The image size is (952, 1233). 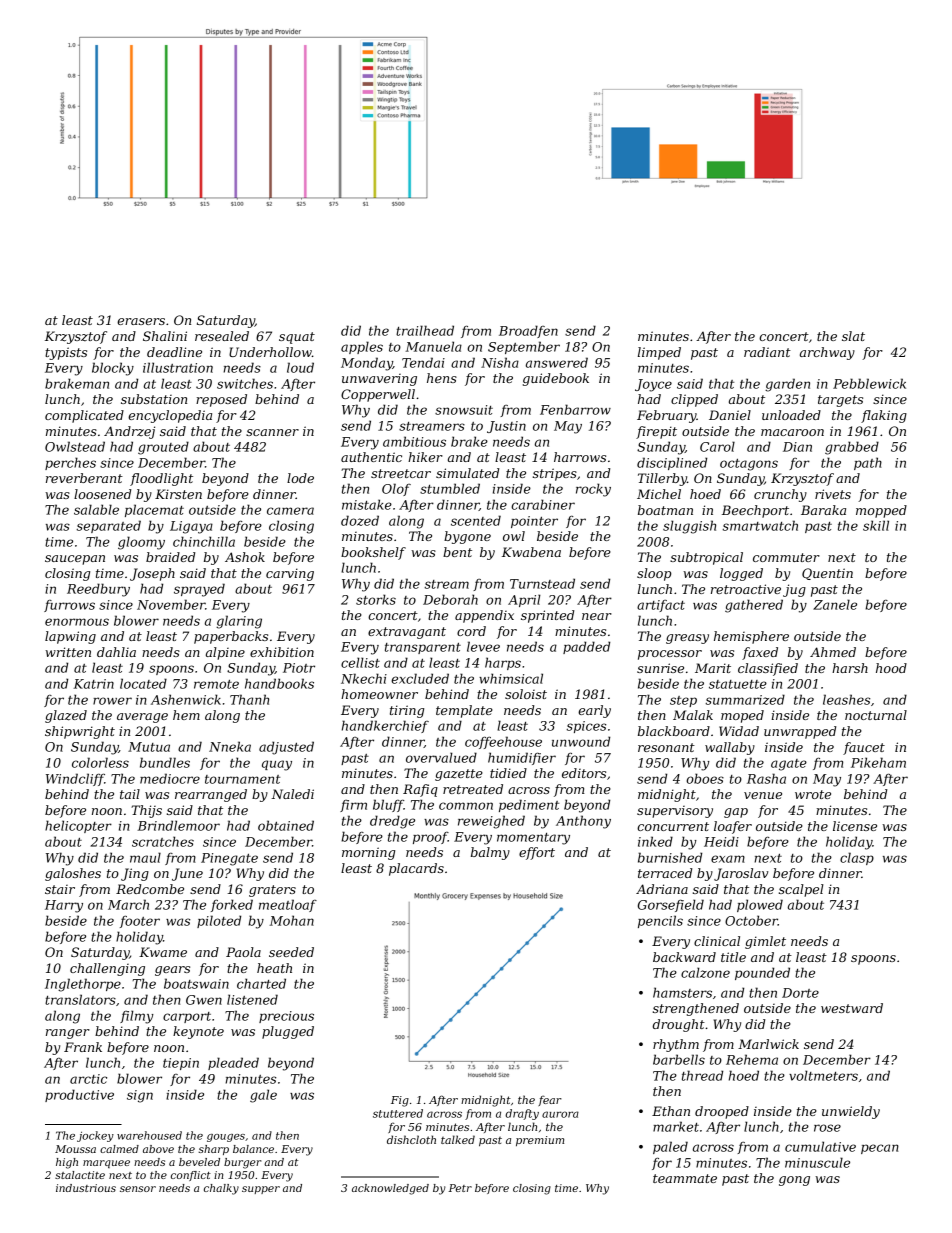 I want to click on apples, so click(x=362, y=347).
